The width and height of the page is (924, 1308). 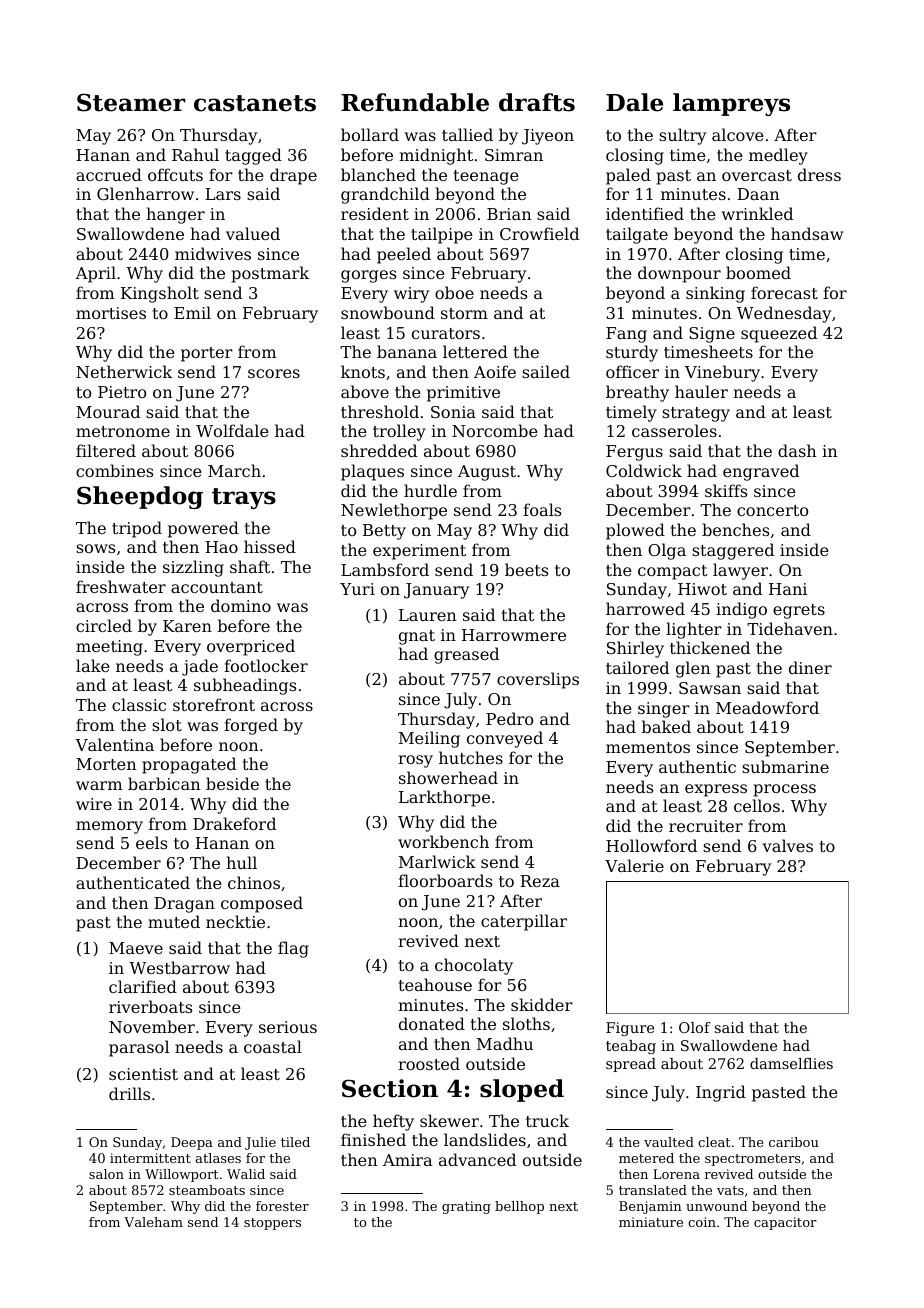 What do you see at coordinates (415, 761) in the page?
I see `rosy` at bounding box center [415, 761].
